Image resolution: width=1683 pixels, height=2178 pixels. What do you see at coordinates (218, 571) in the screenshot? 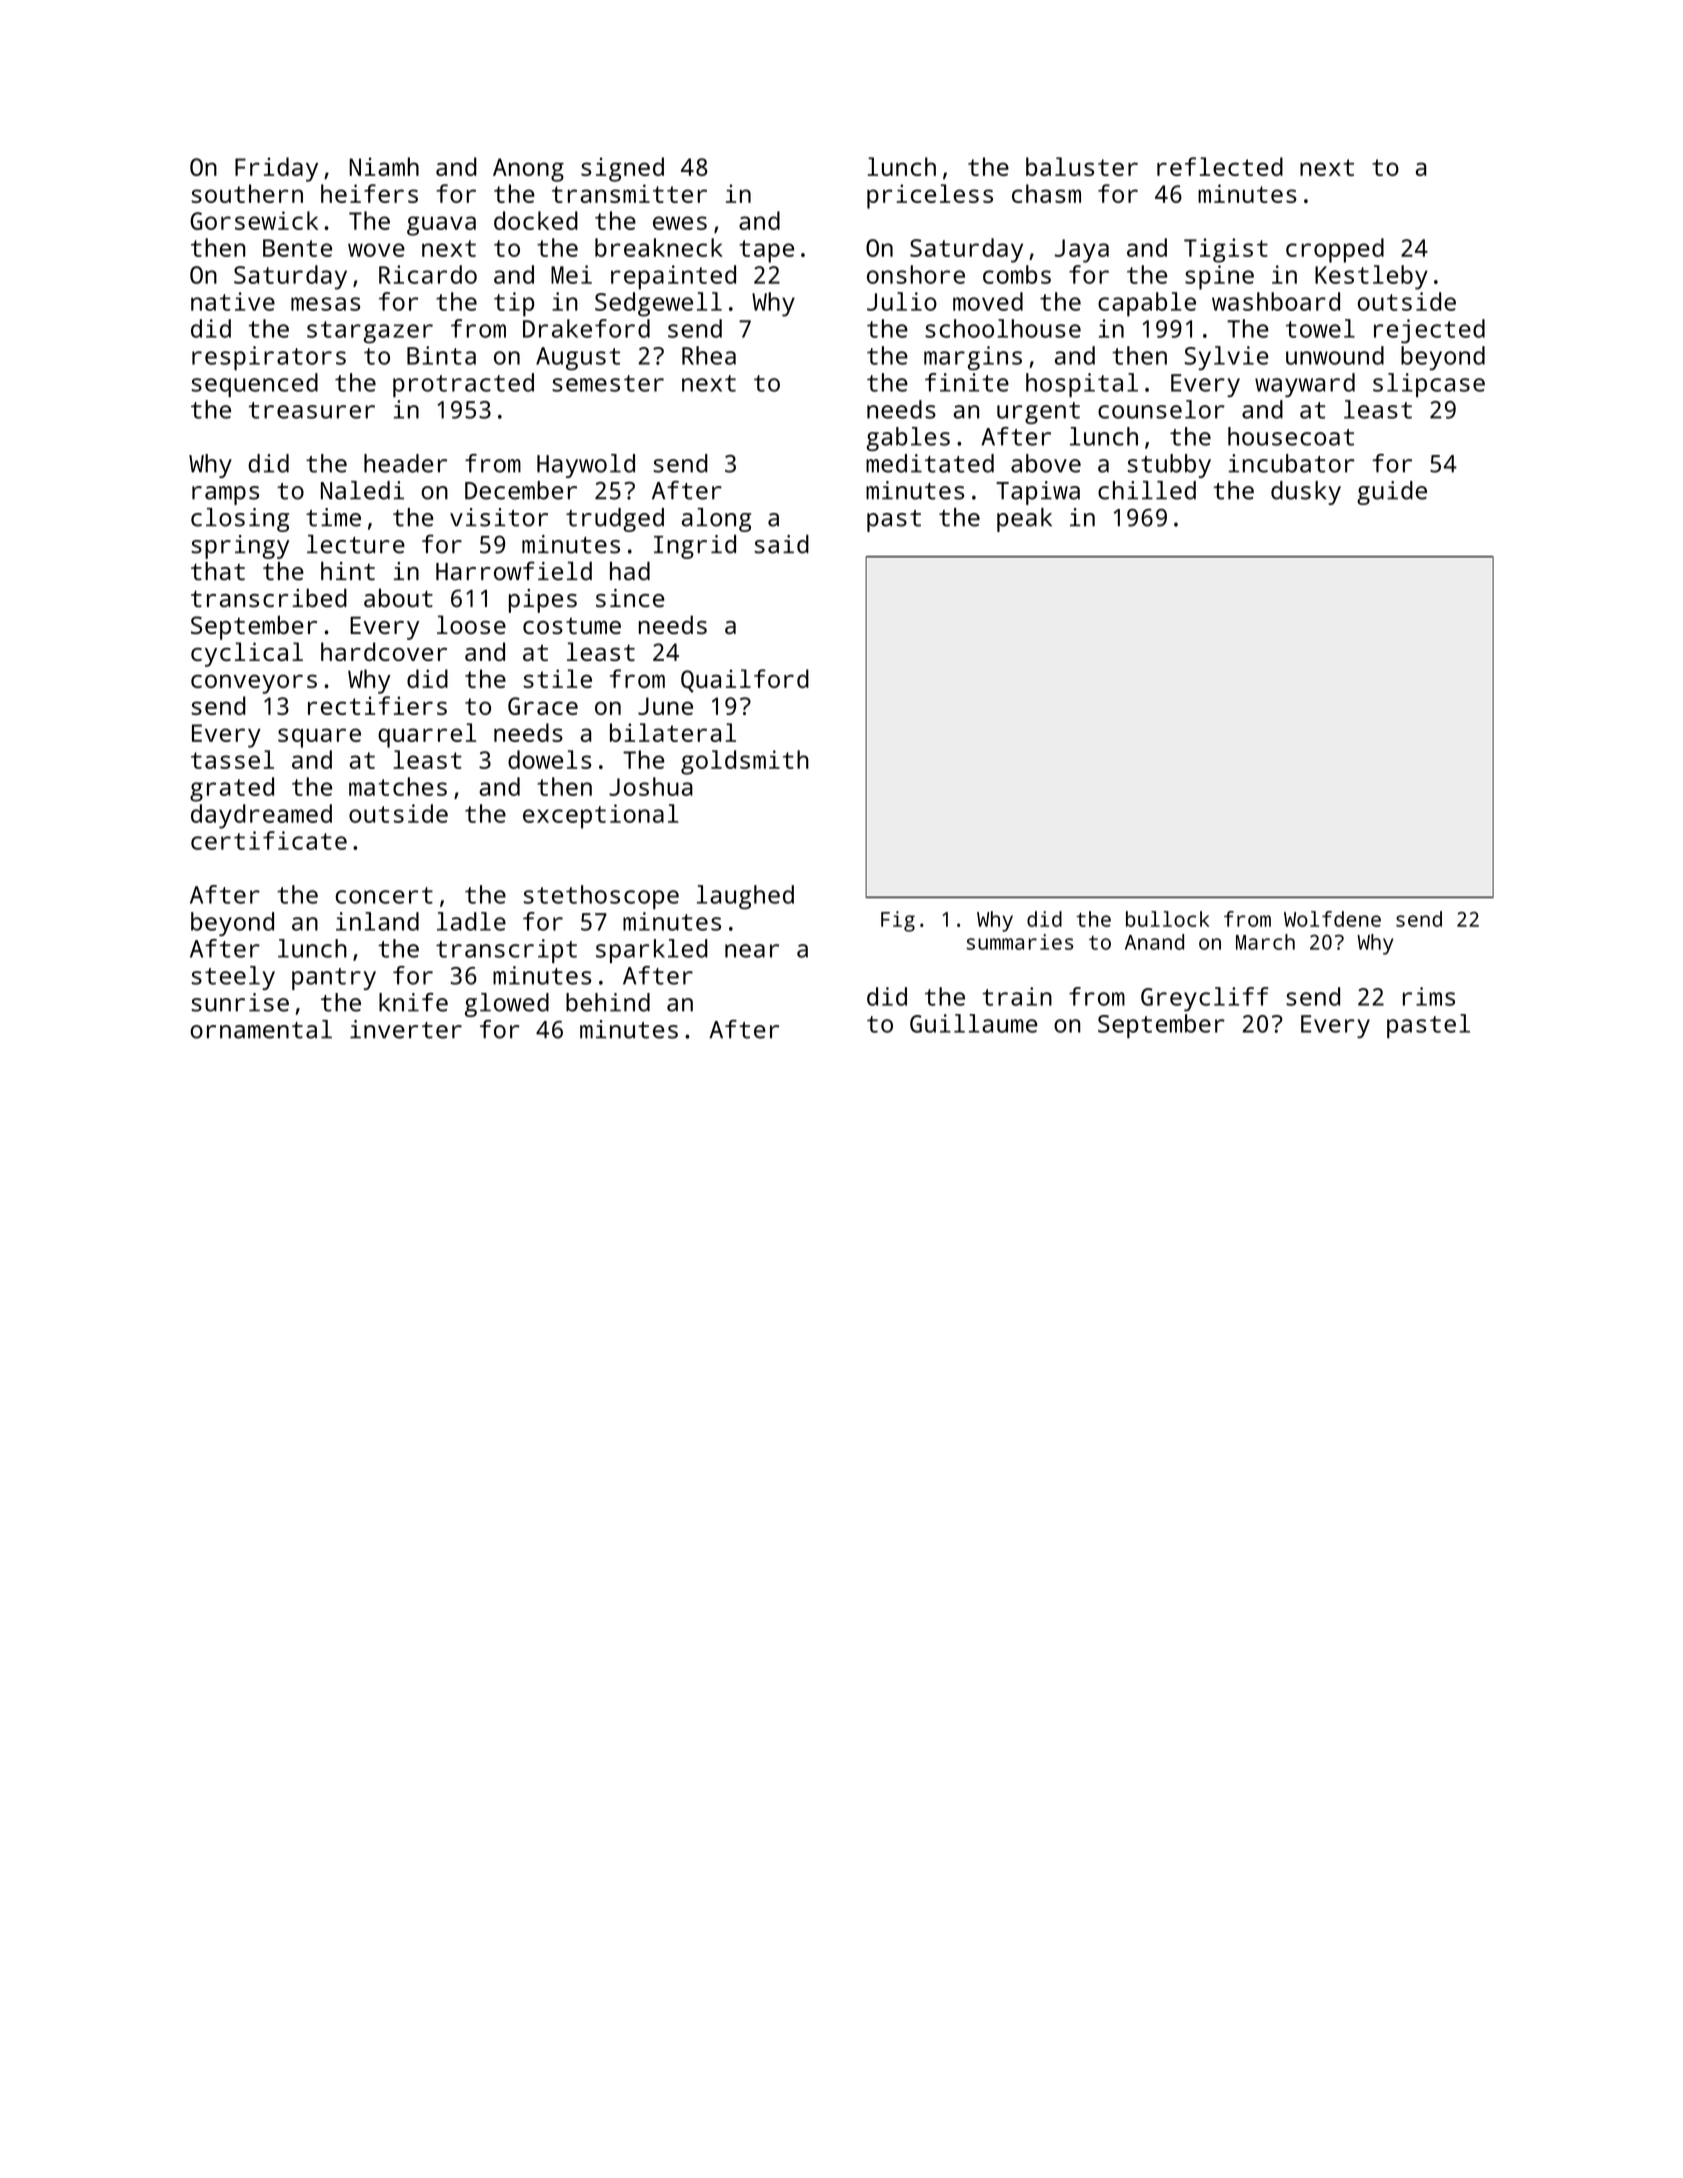
I see `that` at bounding box center [218, 571].
